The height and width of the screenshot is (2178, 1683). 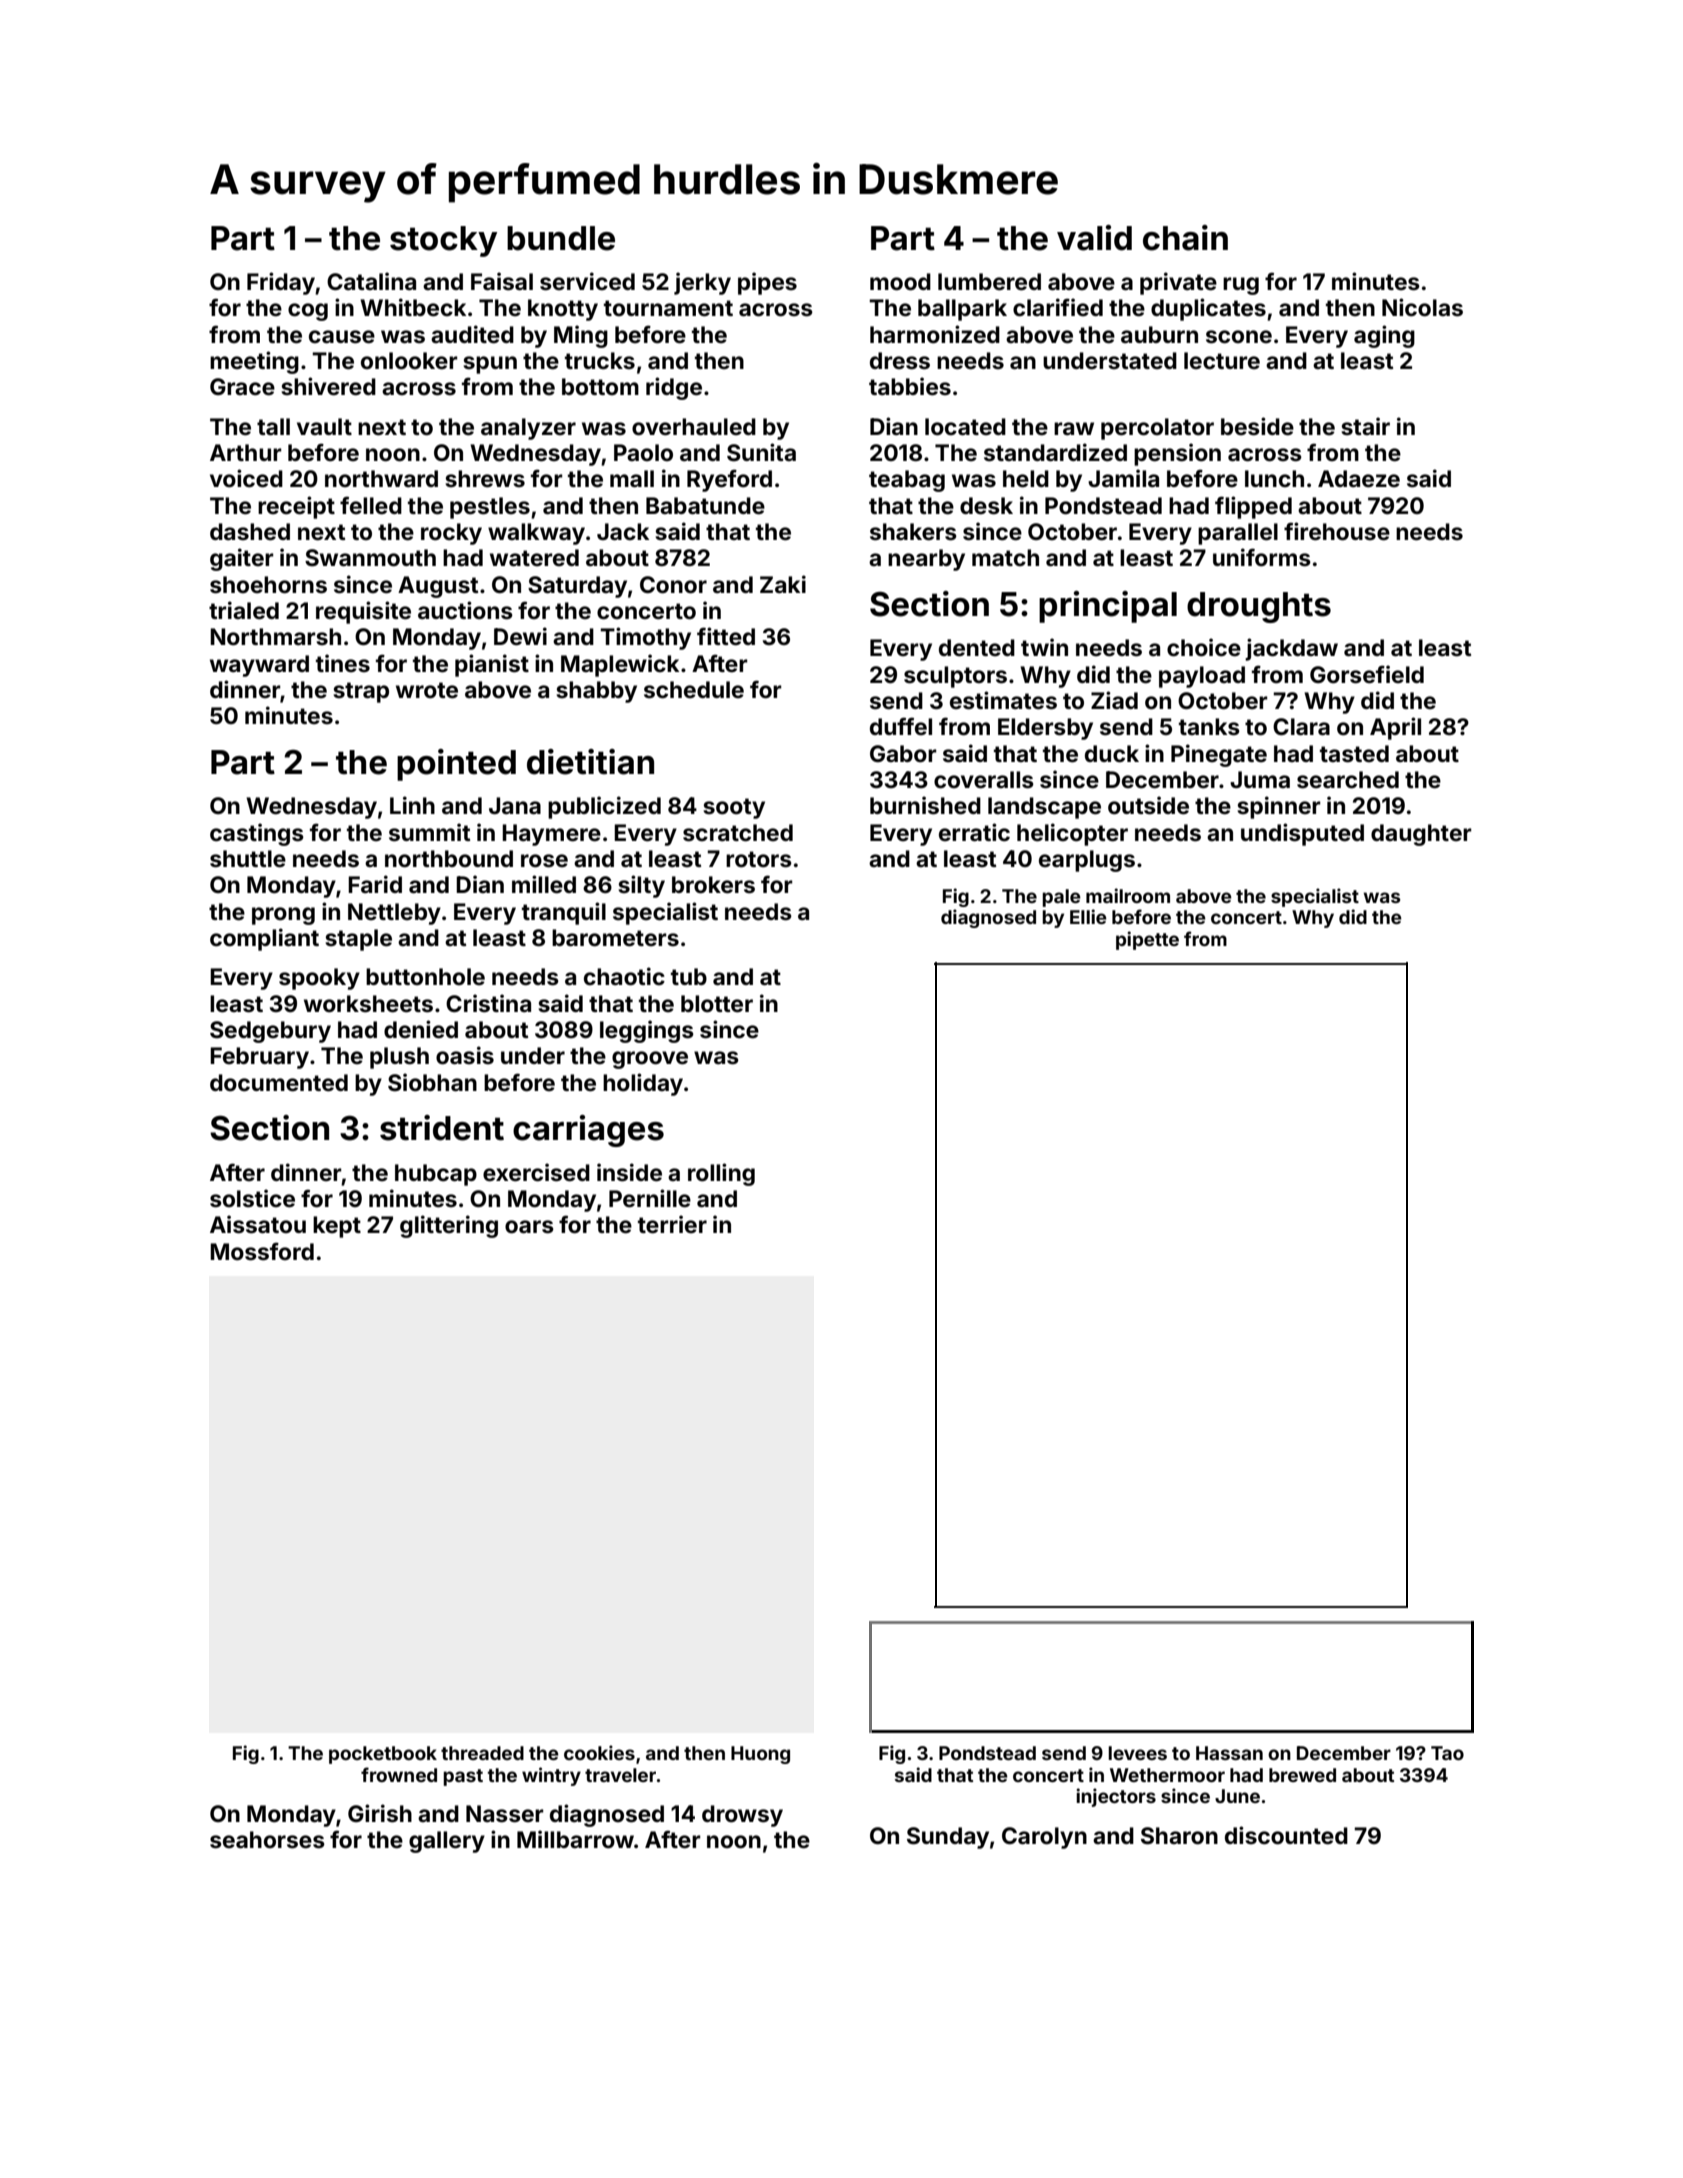 What do you see at coordinates (505, 1814) in the screenshot?
I see `Nasser` at bounding box center [505, 1814].
